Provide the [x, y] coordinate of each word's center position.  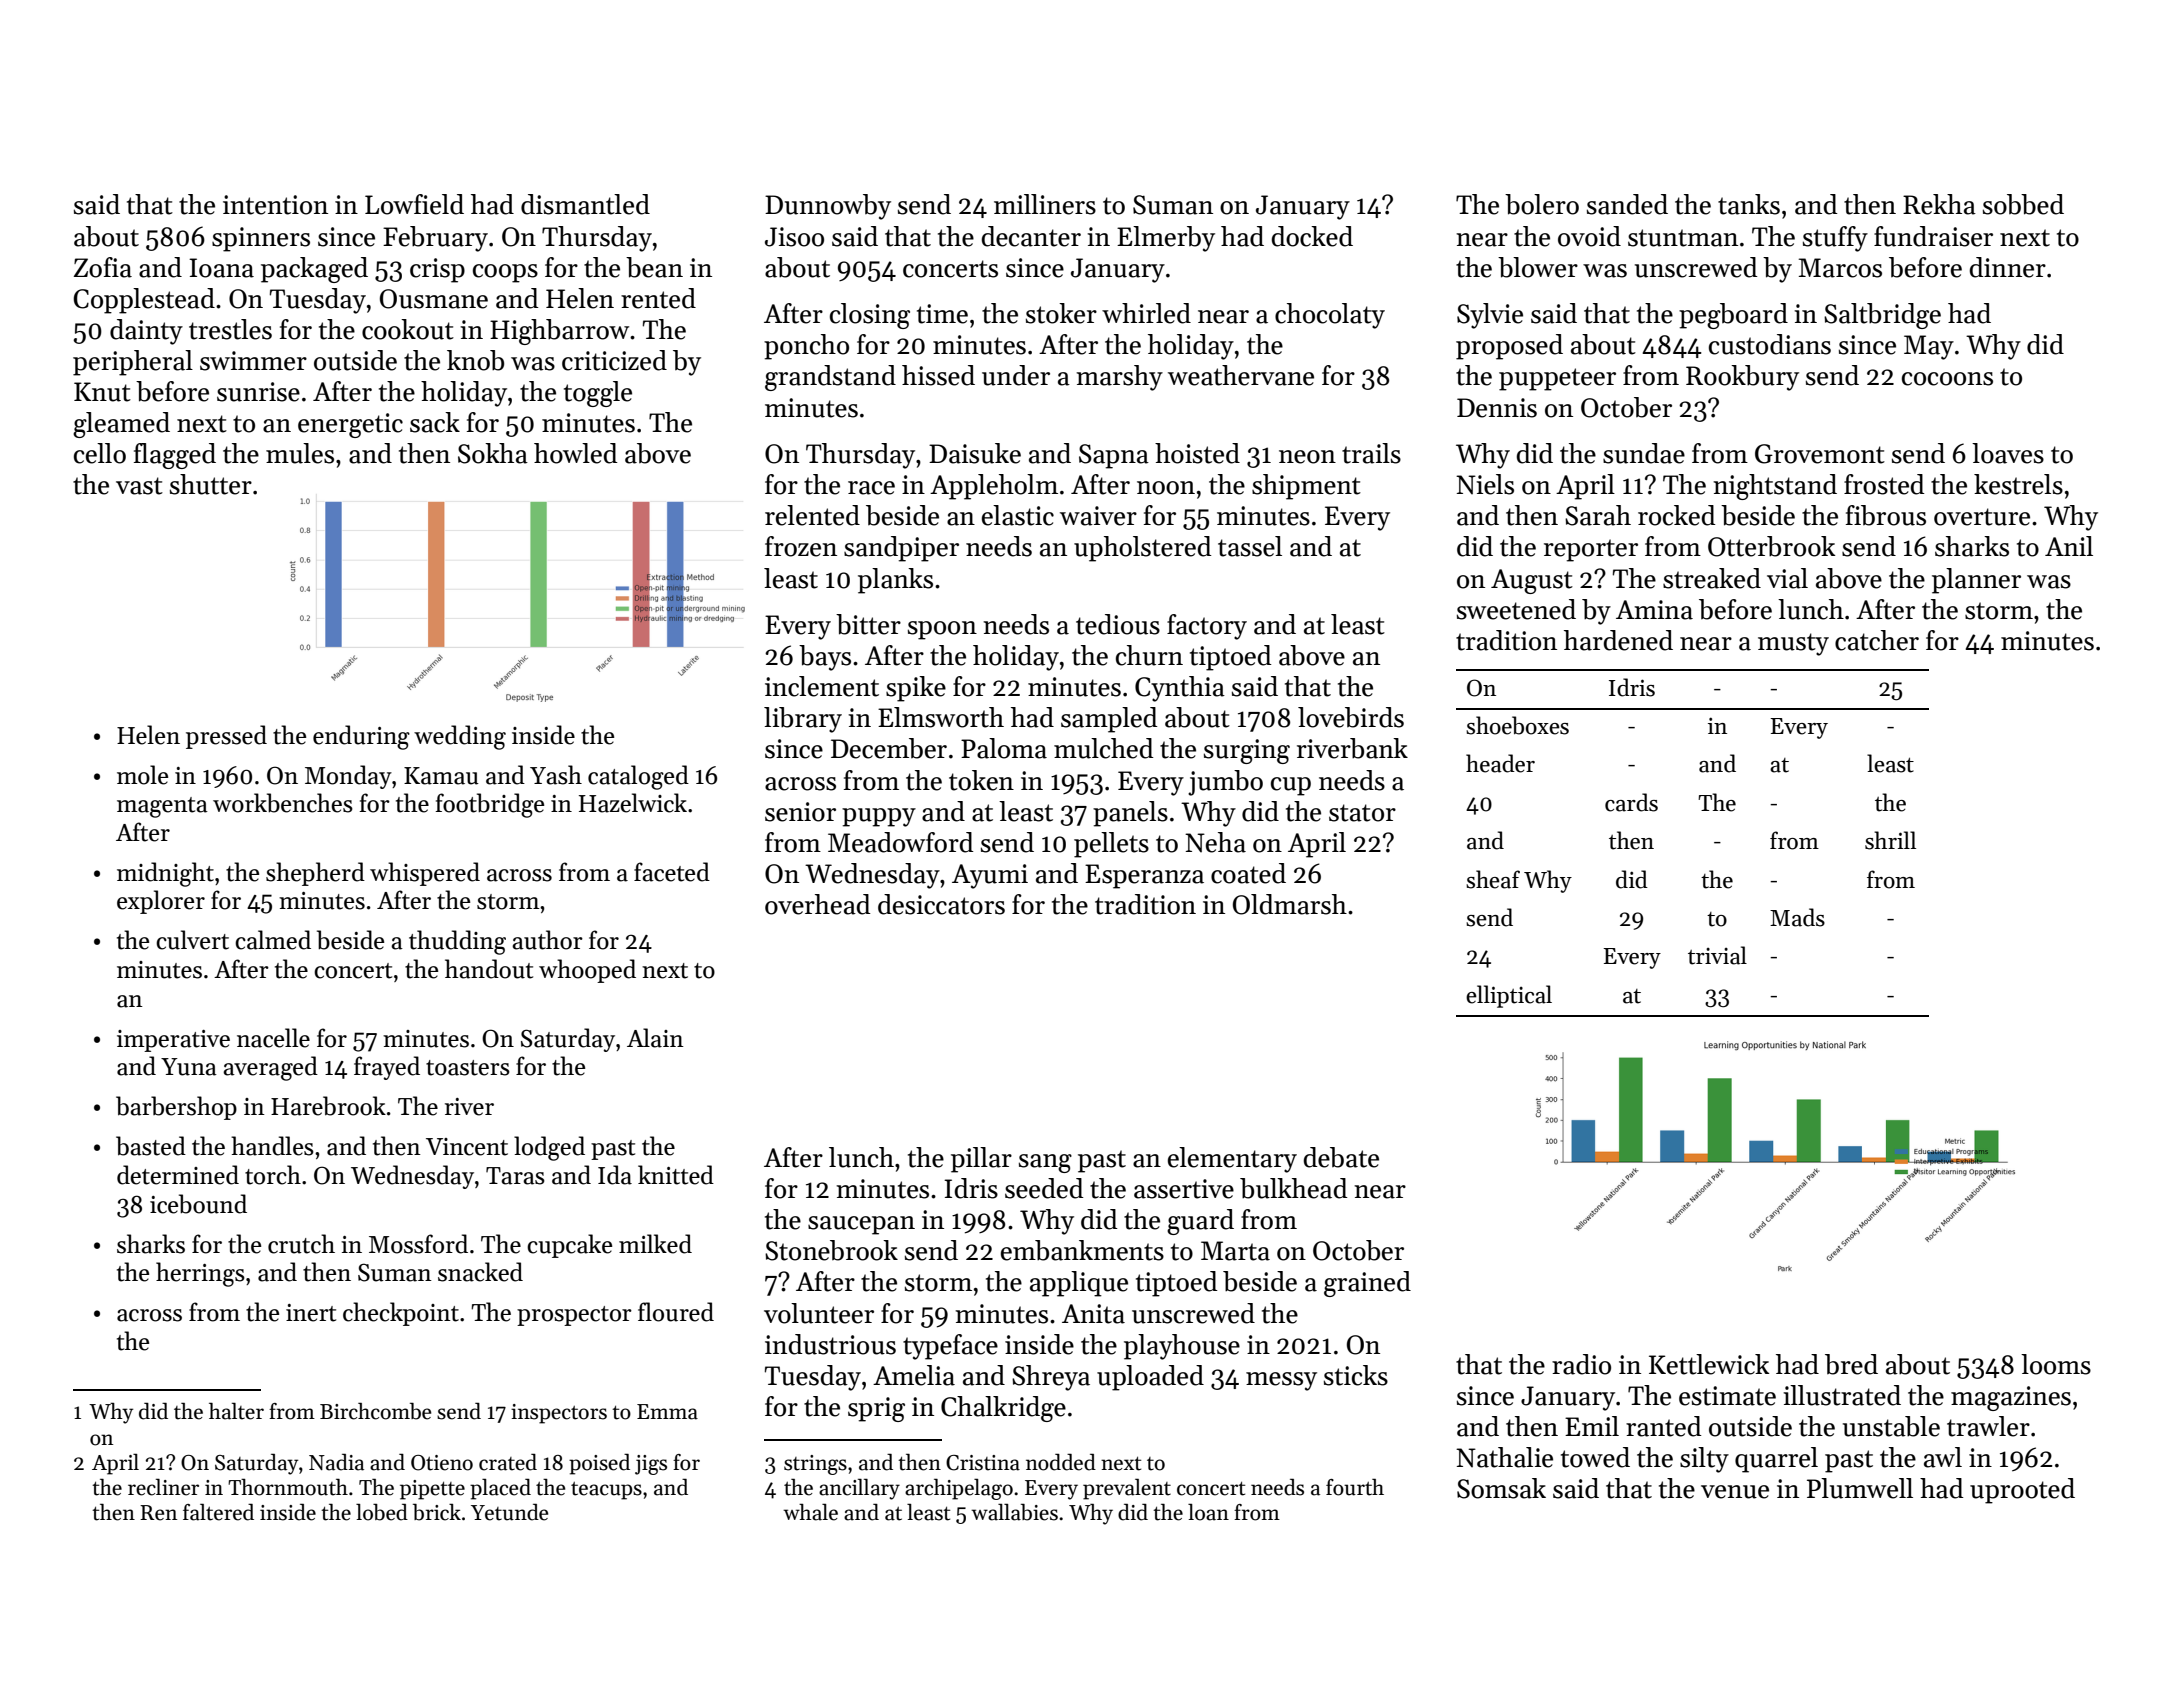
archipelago [959, 1489]
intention [275, 205]
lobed [382, 1512]
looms [2056, 1364]
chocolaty [1330, 316]
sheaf [1493, 879]
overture [1982, 517]
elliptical [1509, 996]
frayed [387, 1068]
